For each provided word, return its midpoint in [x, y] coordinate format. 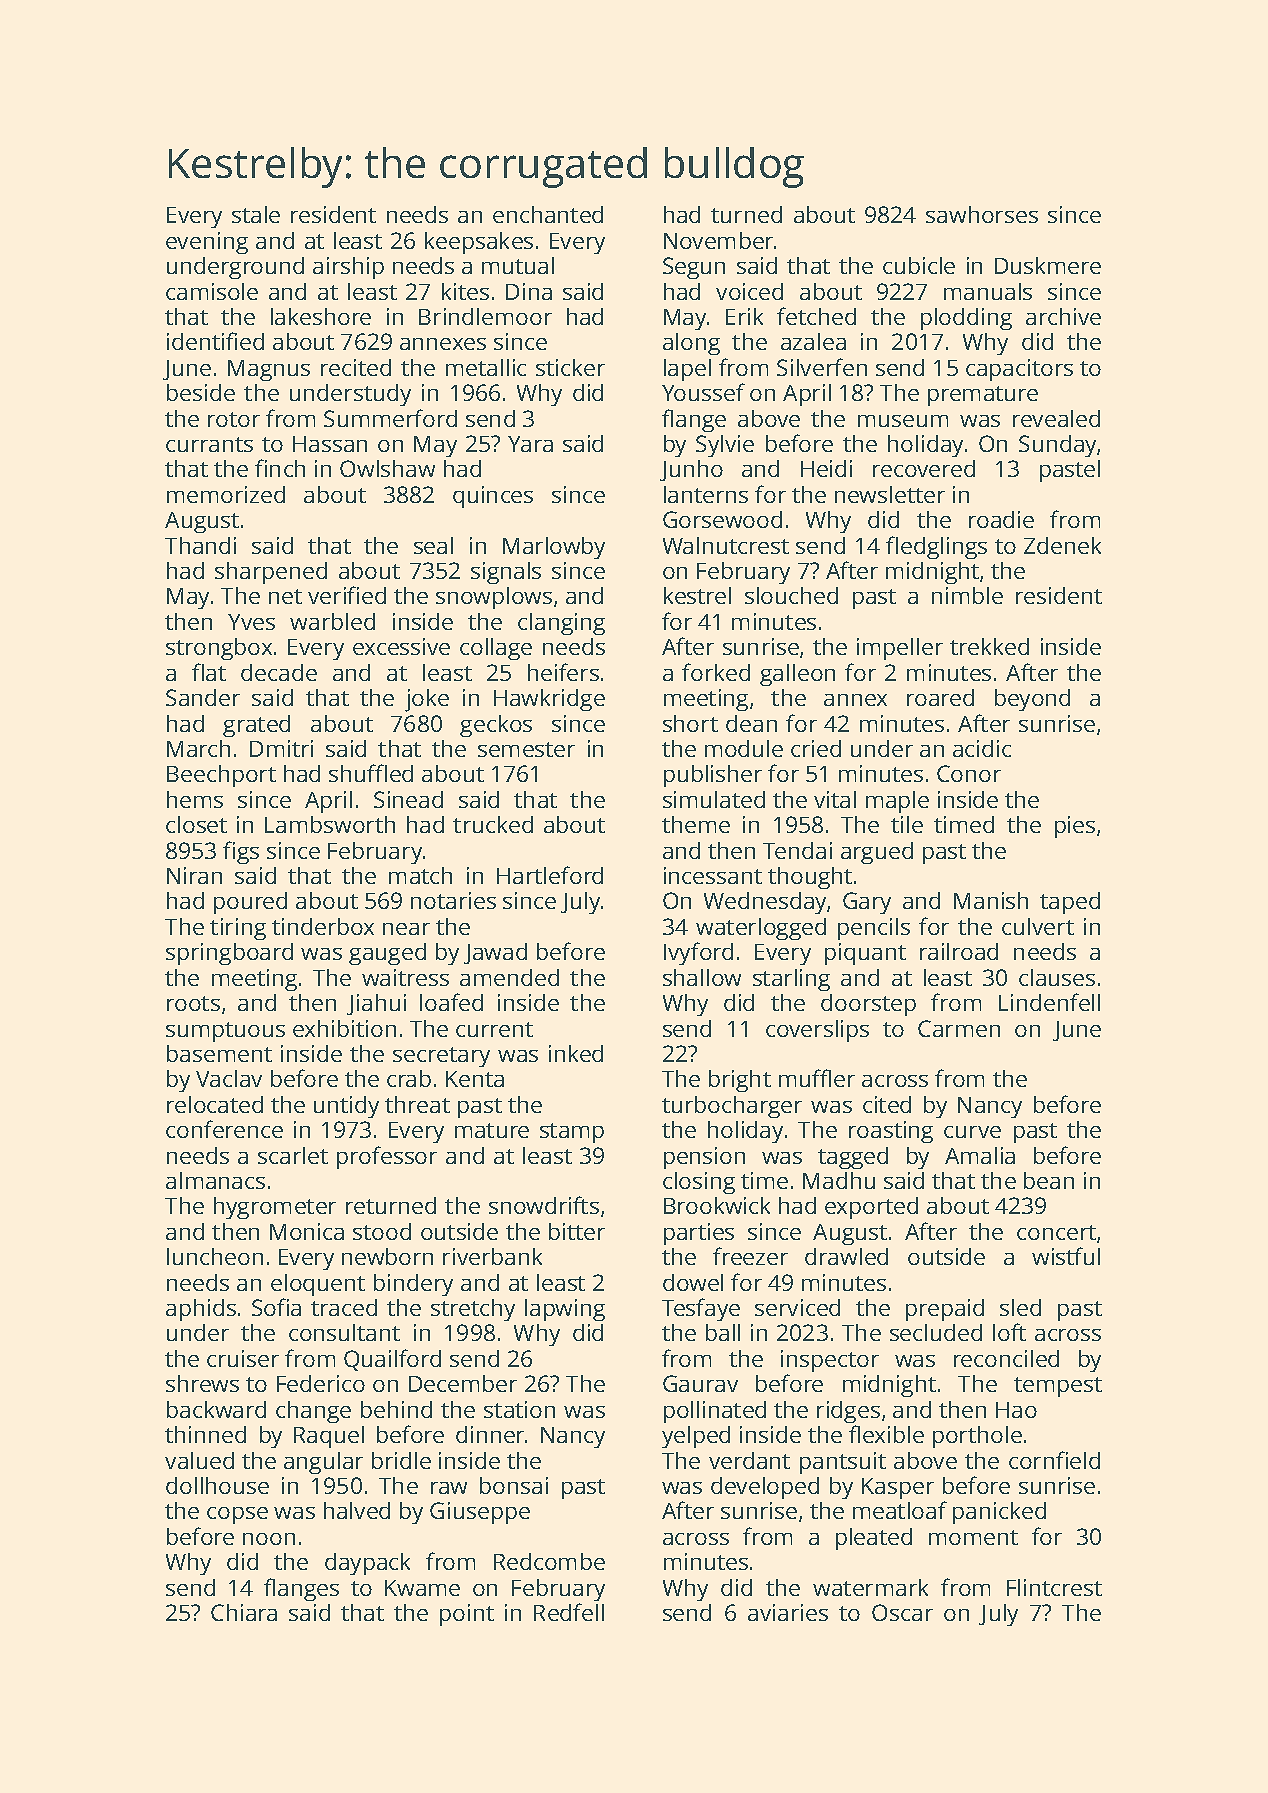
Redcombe [549, 1561]
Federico [321, 1383]
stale [256, 214]
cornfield [1054, 1460]
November [718, 240]
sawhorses [982, 214]
